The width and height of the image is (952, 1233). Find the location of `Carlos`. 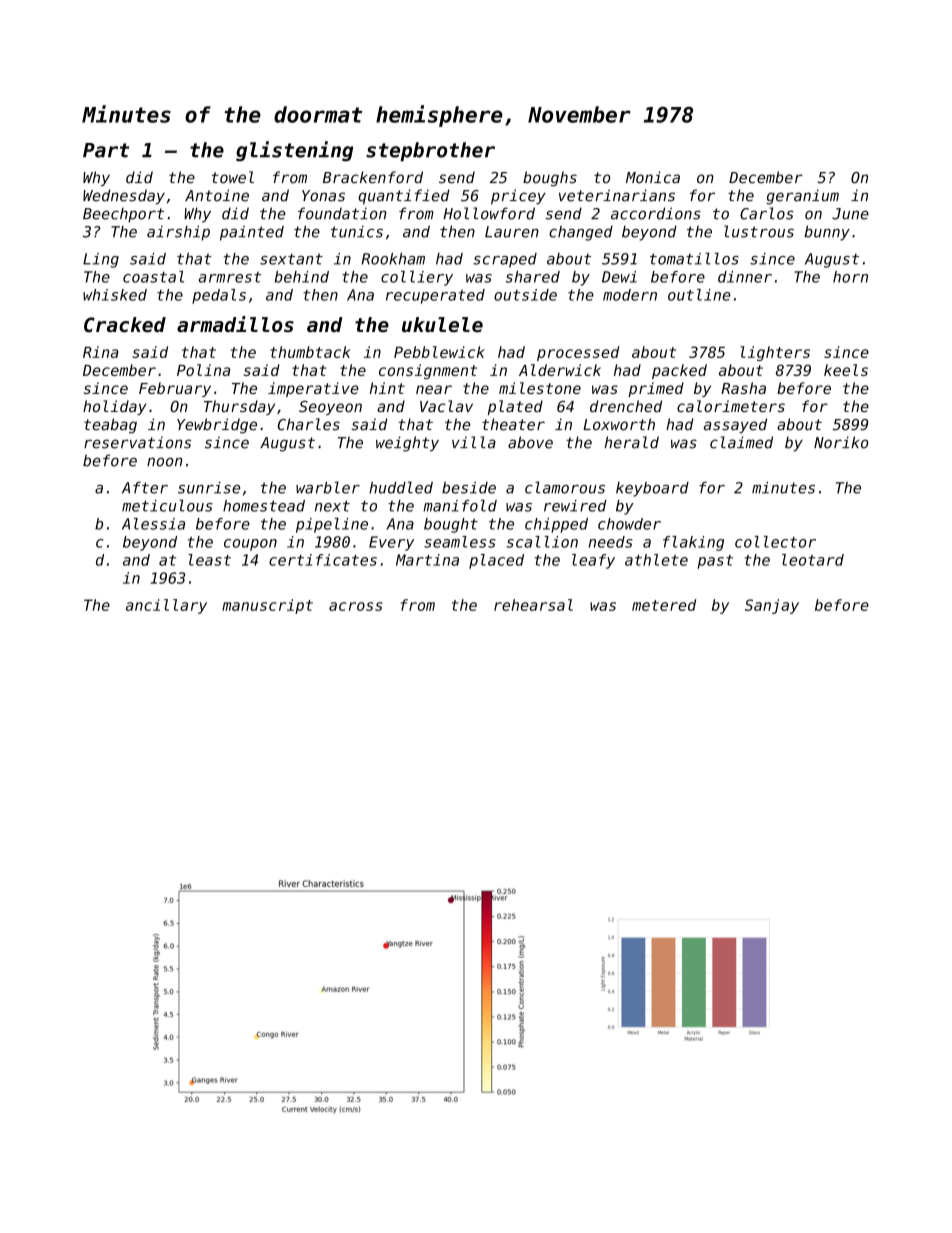

Carlos is located at coordinates (767, 213).
